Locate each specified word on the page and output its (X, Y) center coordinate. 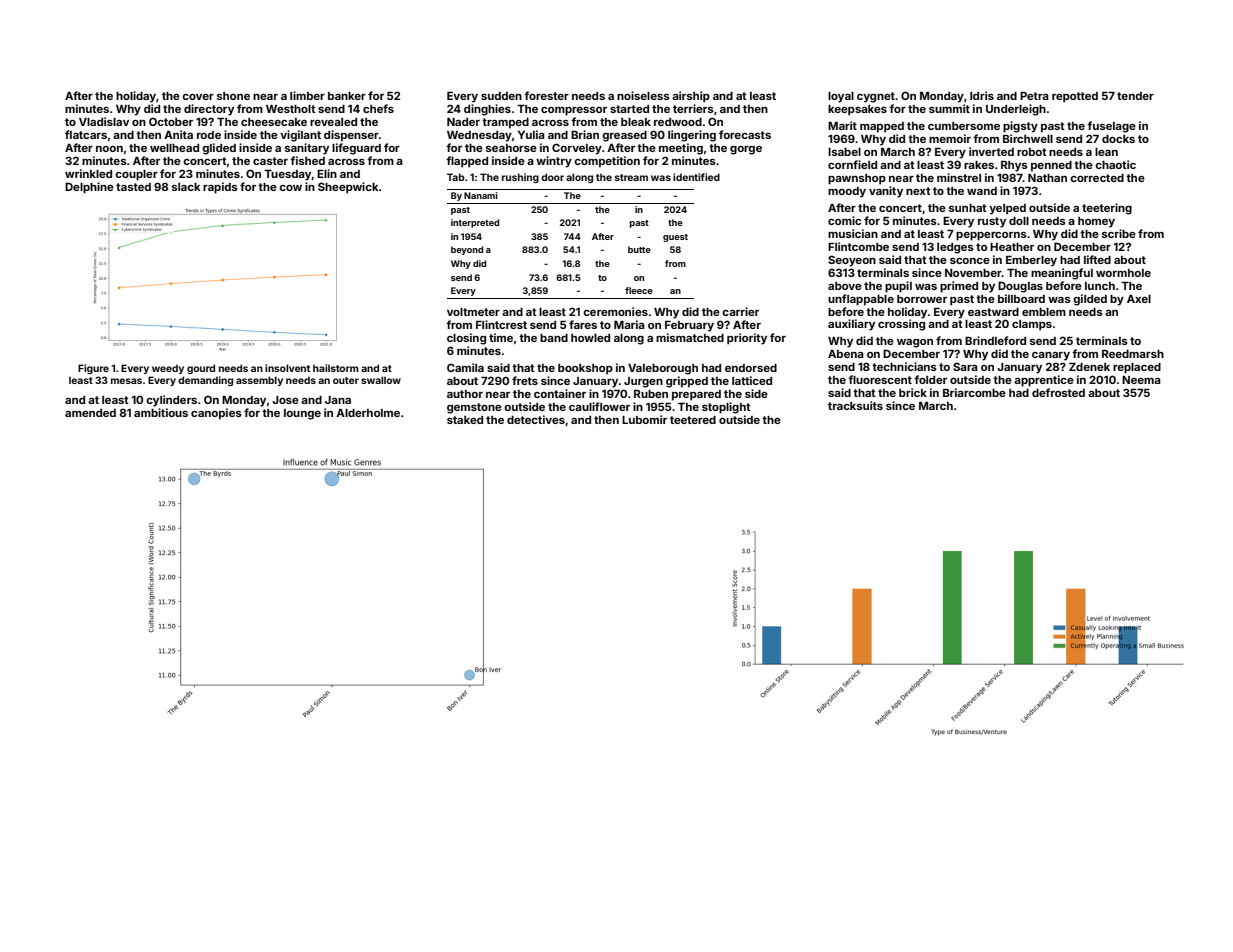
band (554, 338)
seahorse (511, 148)
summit (949, 108)
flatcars (86, 134)
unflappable (861, 300)
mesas (126, 381)
